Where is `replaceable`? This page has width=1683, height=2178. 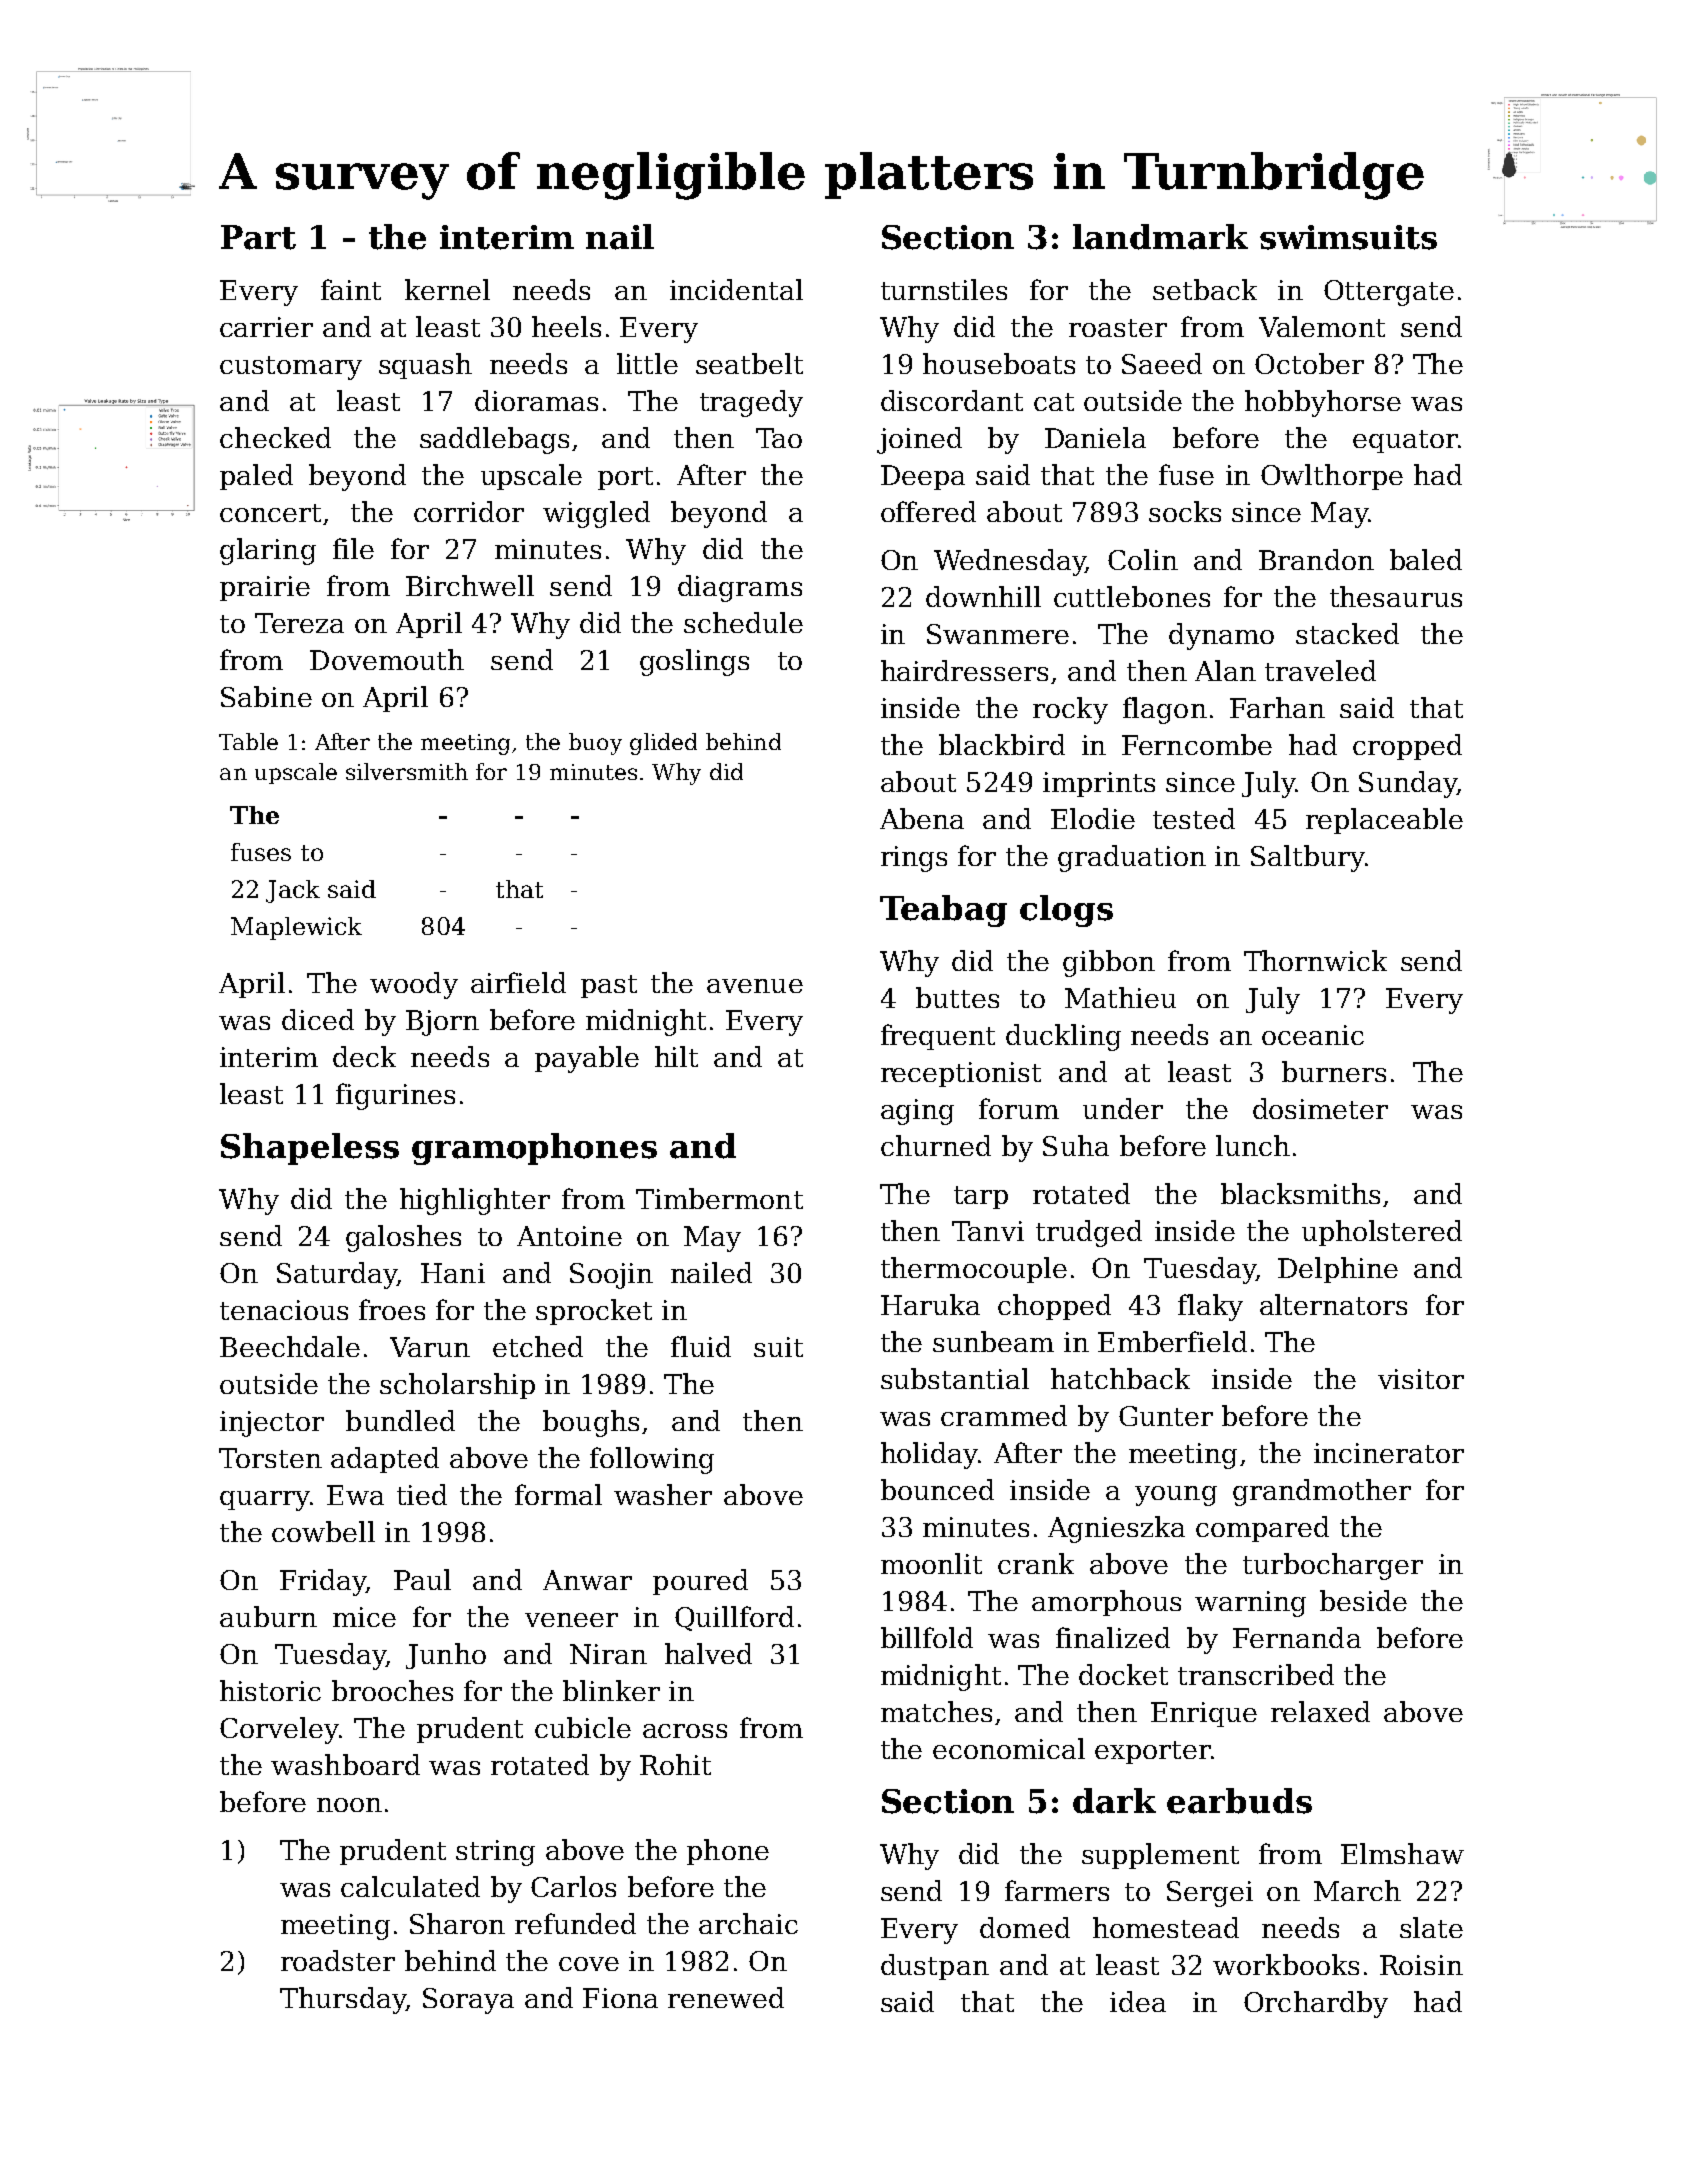 replaceable is located at coordinates (1384, 821).
